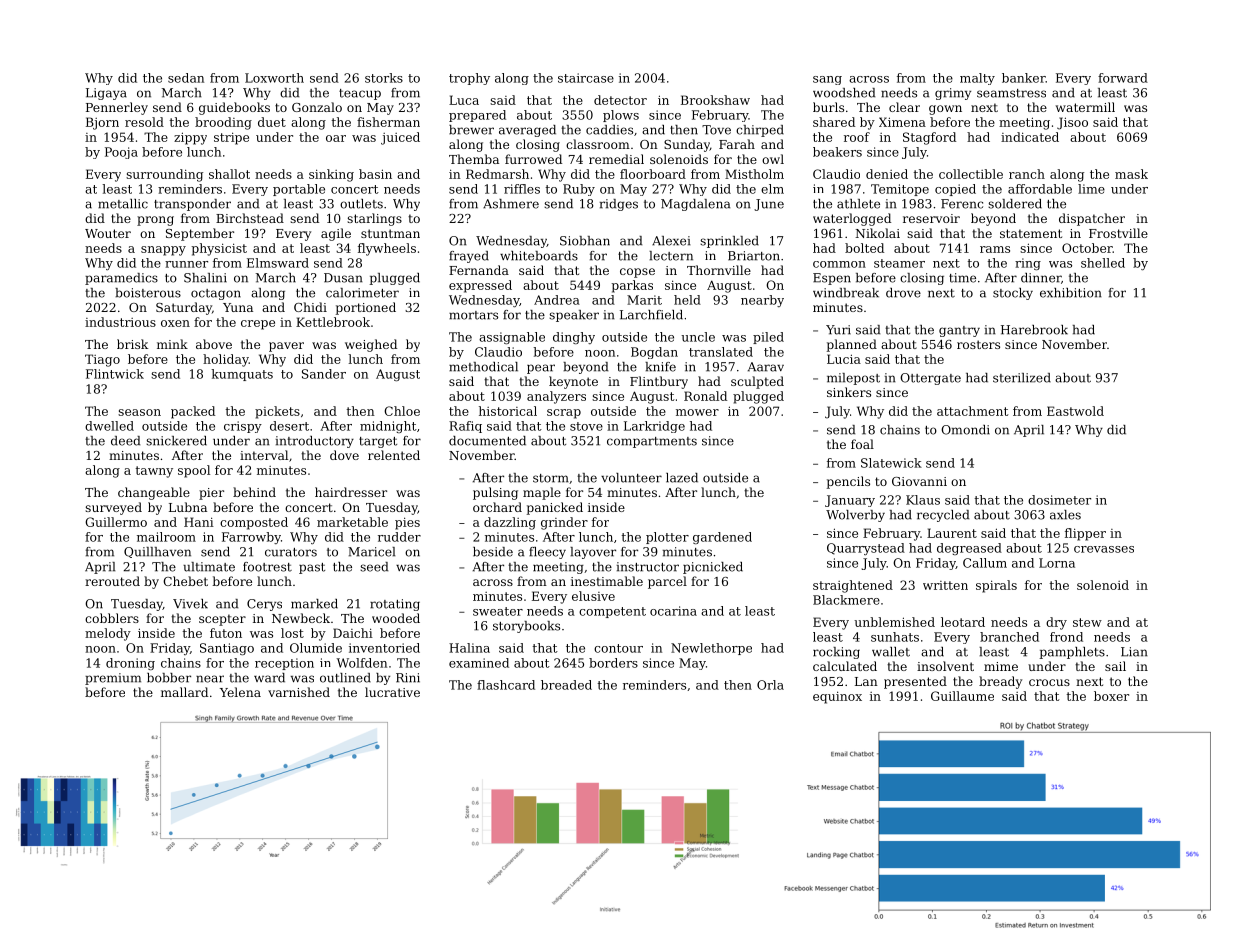 The image size is (1233, 952). Describe the element at coordinates (894, 622) in the page. I see `unblemished` at that location.
